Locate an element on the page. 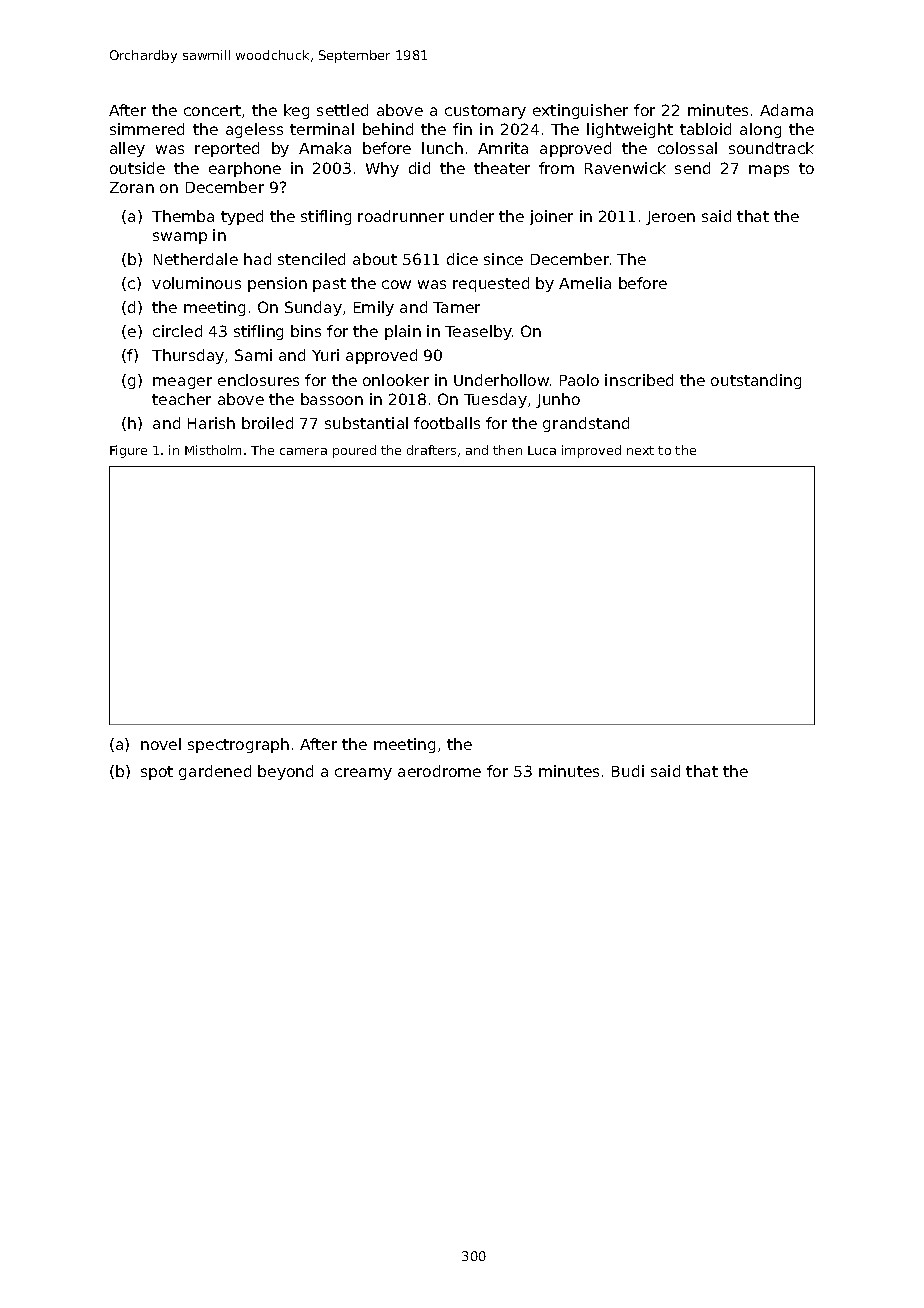 The image size is (924, 1308). lightweight is located at coordinates (630, 130).
